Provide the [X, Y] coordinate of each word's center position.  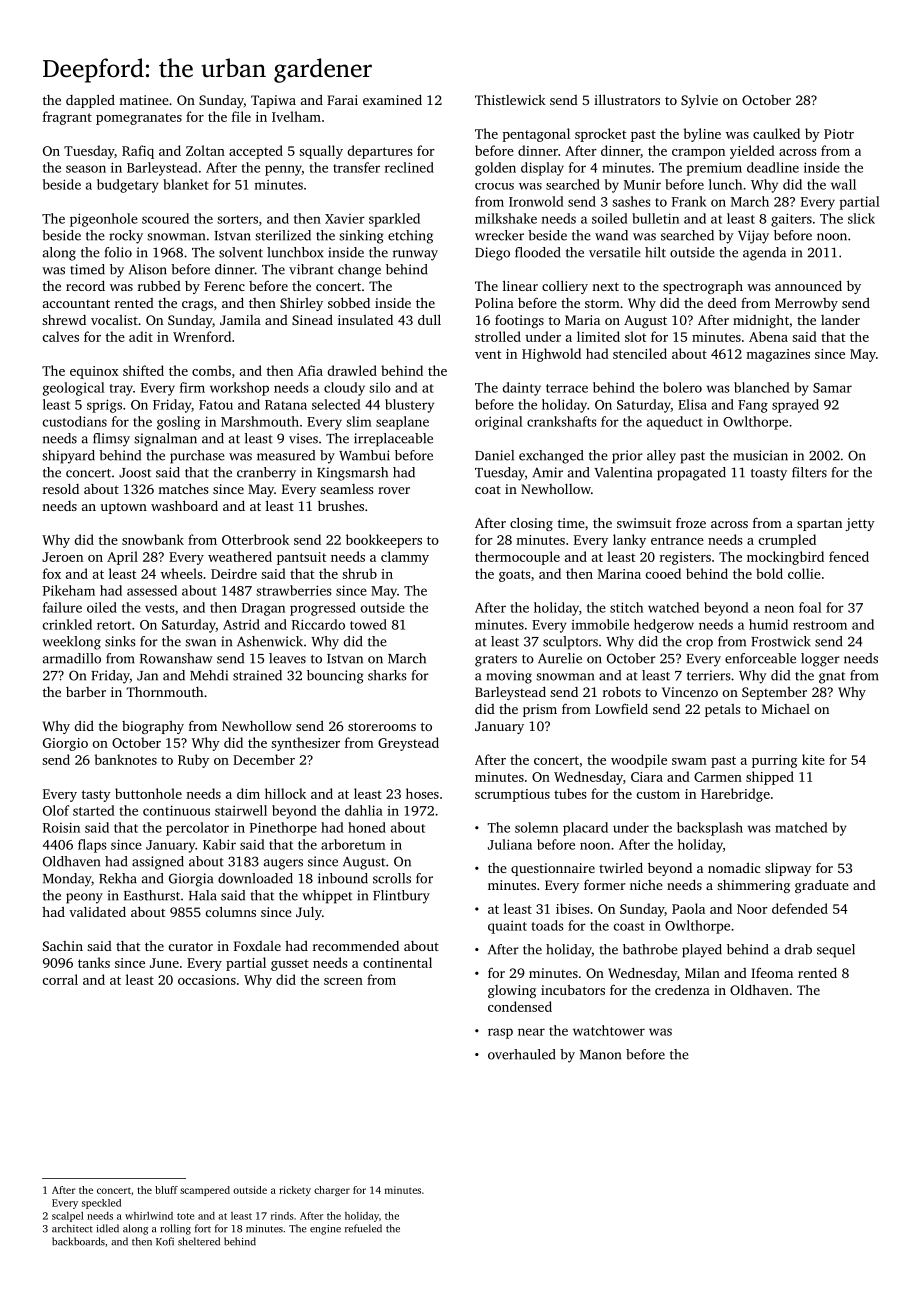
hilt [655, 252]
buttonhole [148, 793]
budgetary [128, 186]
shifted [143, 370]
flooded [538, 252]
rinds [282, 1216]
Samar [832, 388]
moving [509, 677]
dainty [522, 389]
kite [813, 759]
